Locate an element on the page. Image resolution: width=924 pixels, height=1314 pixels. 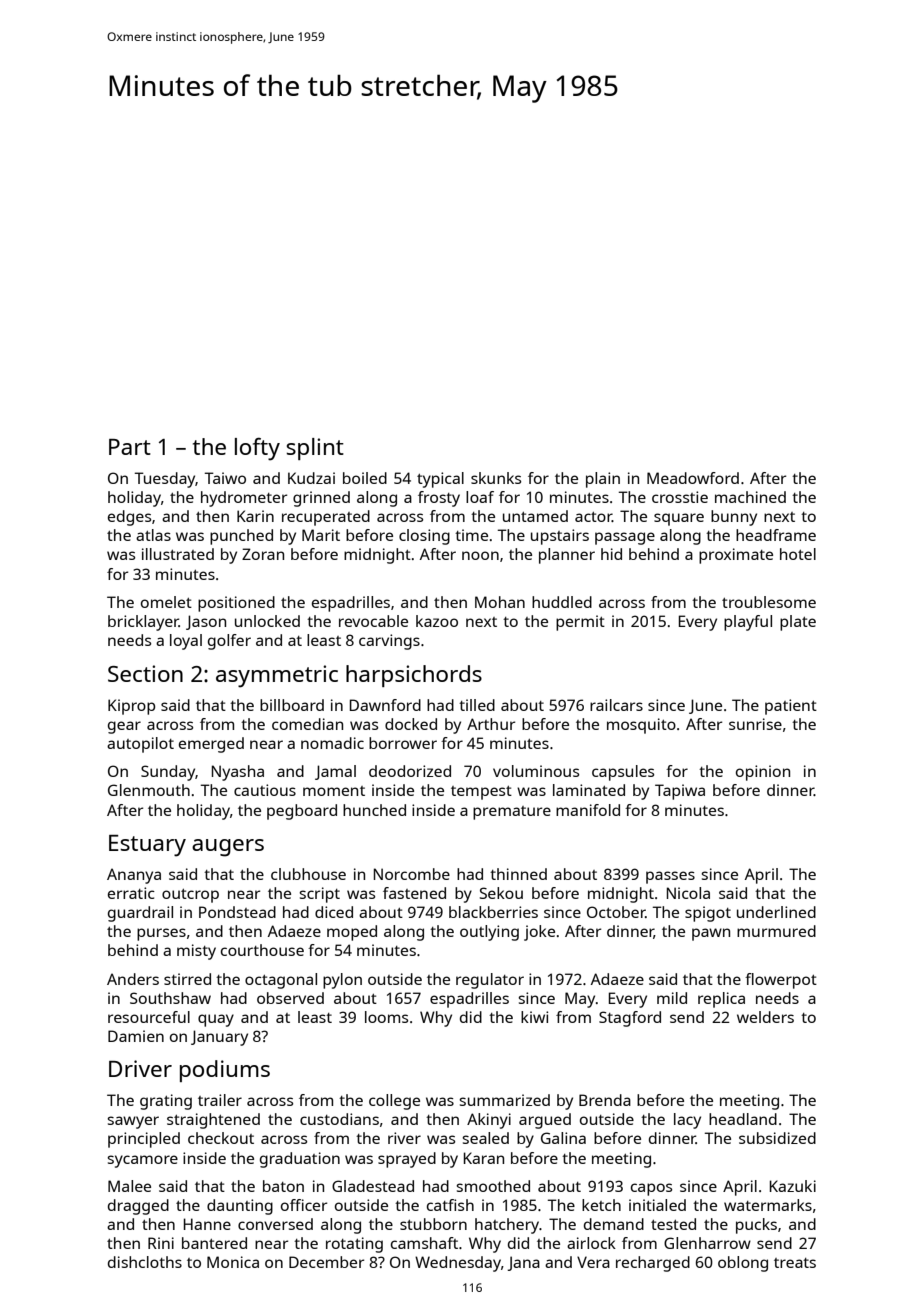
emerged is located at coordinates (211, 745).
